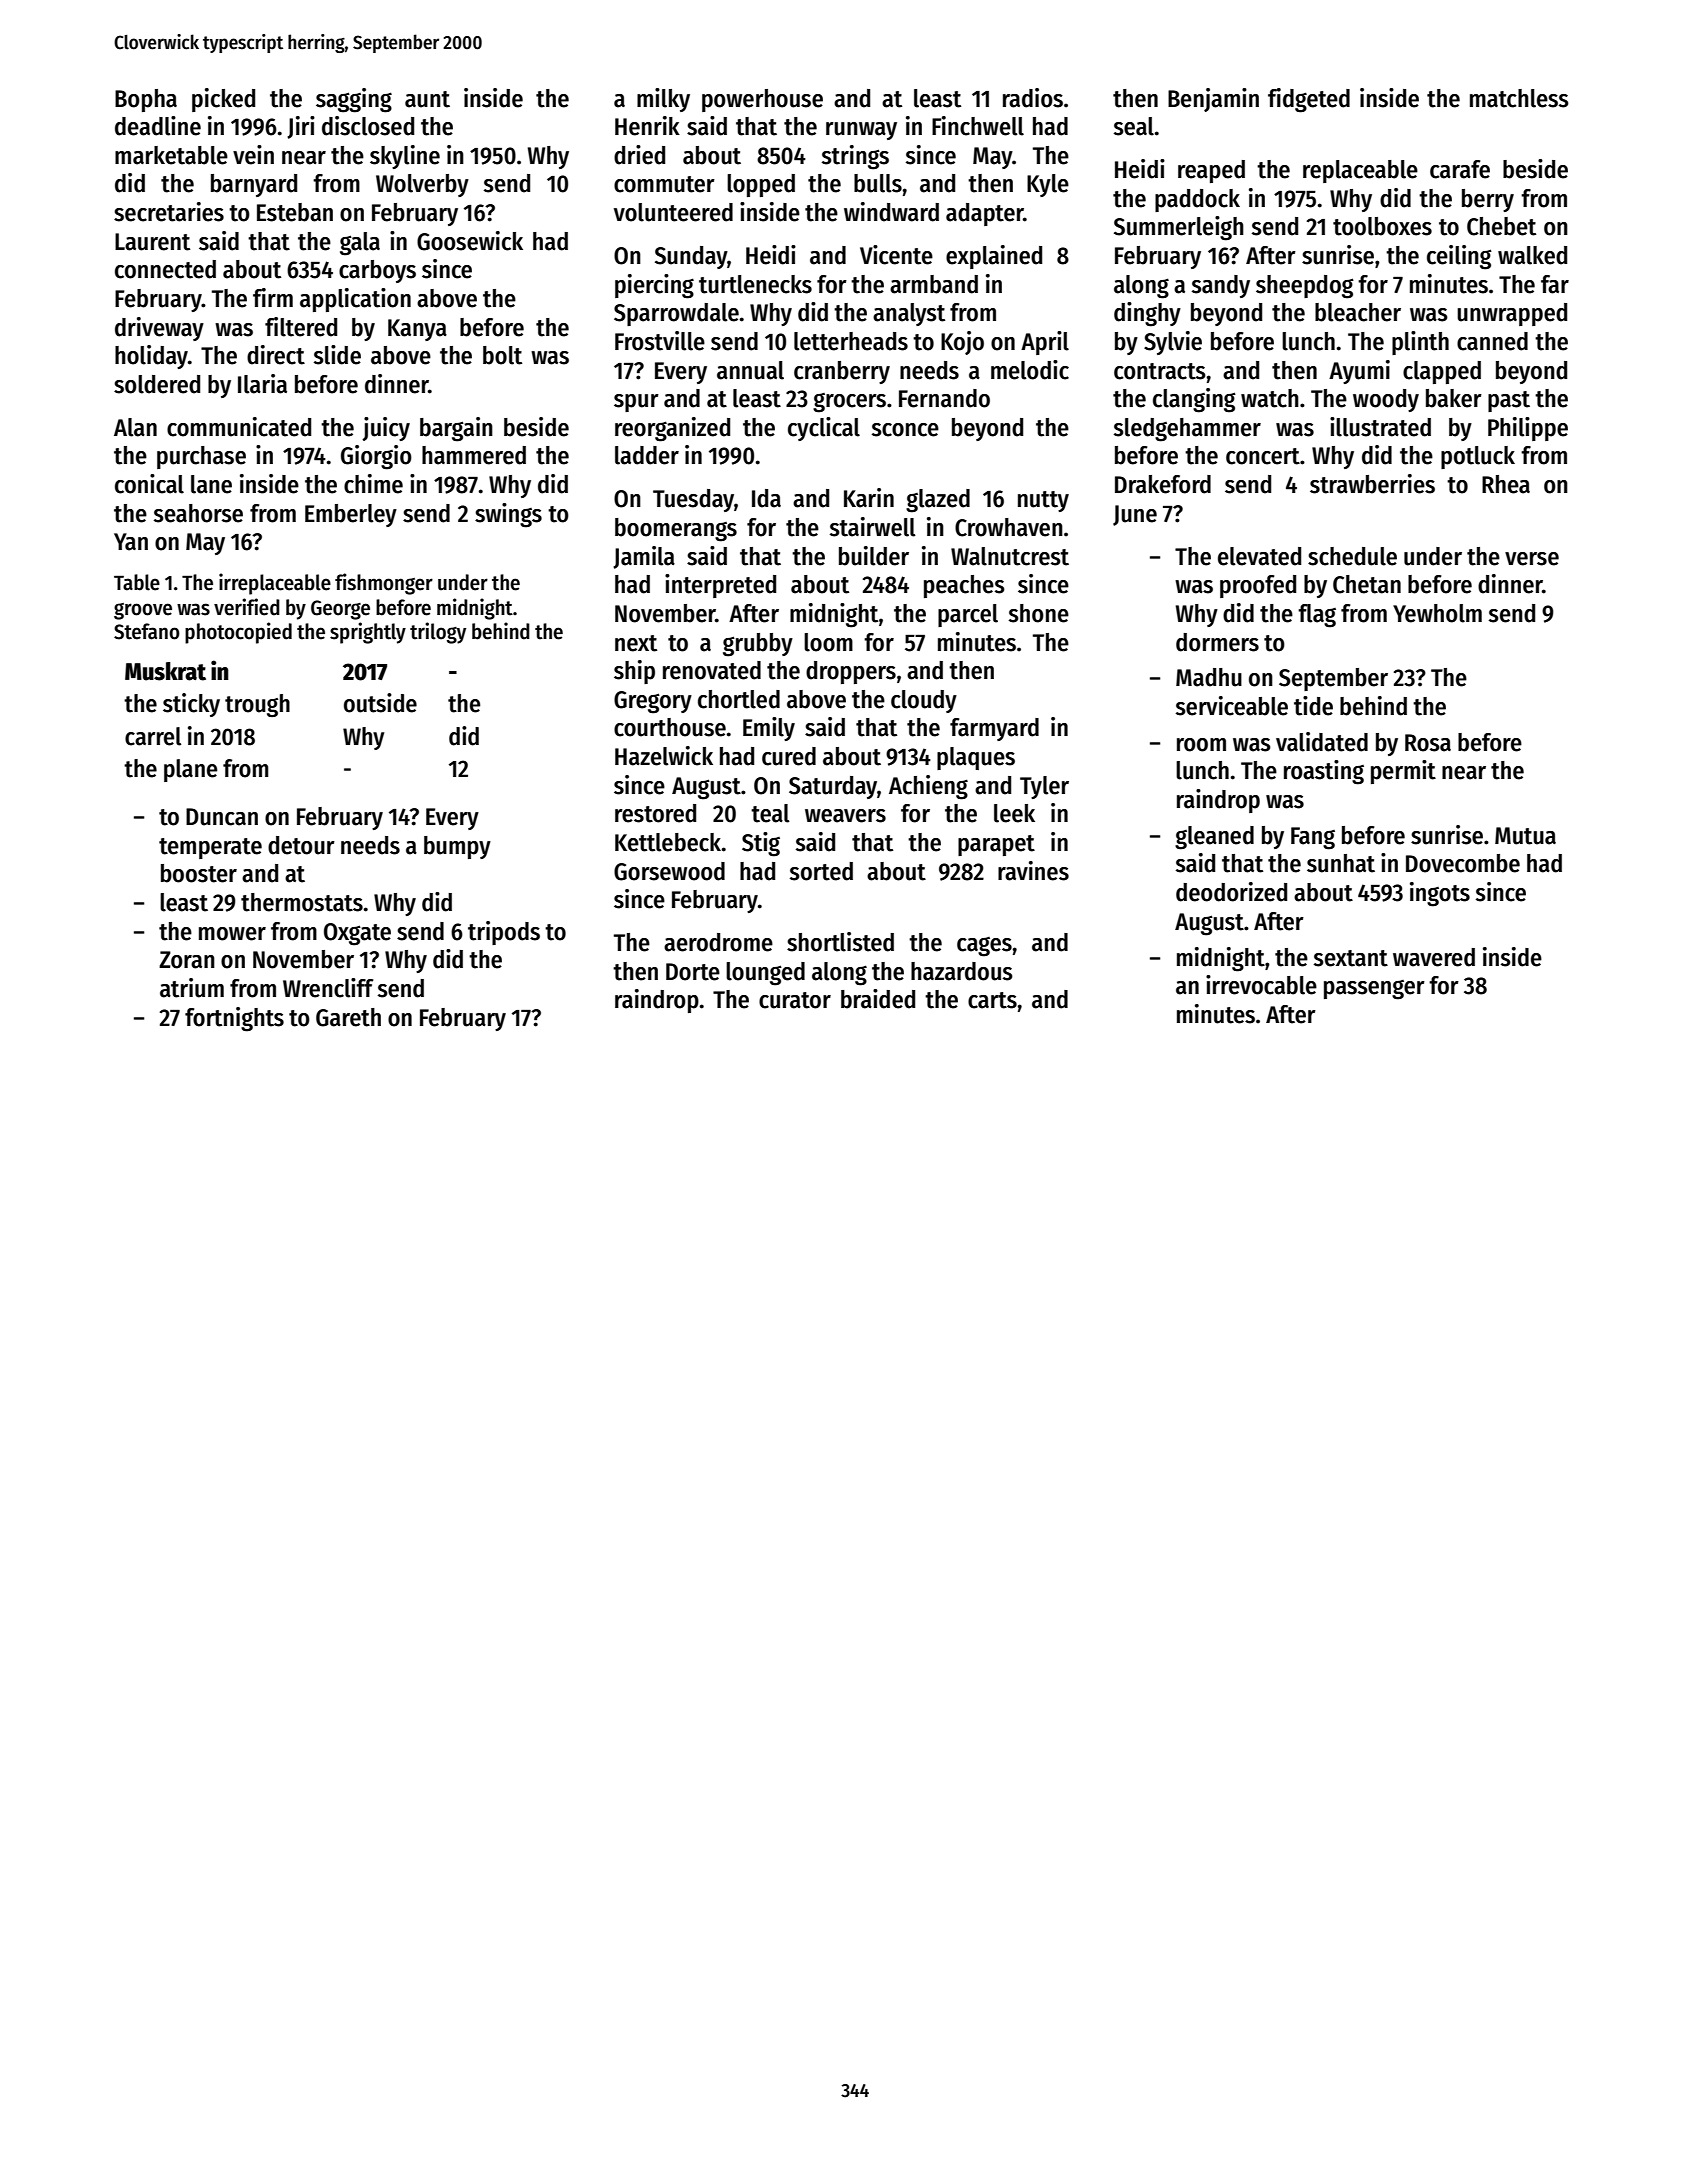 The width and height of the image is (1683, 2178). What do you see at coordinates (938, 501) in the image?
I see `glazed` at bounding box center [938, 501].
